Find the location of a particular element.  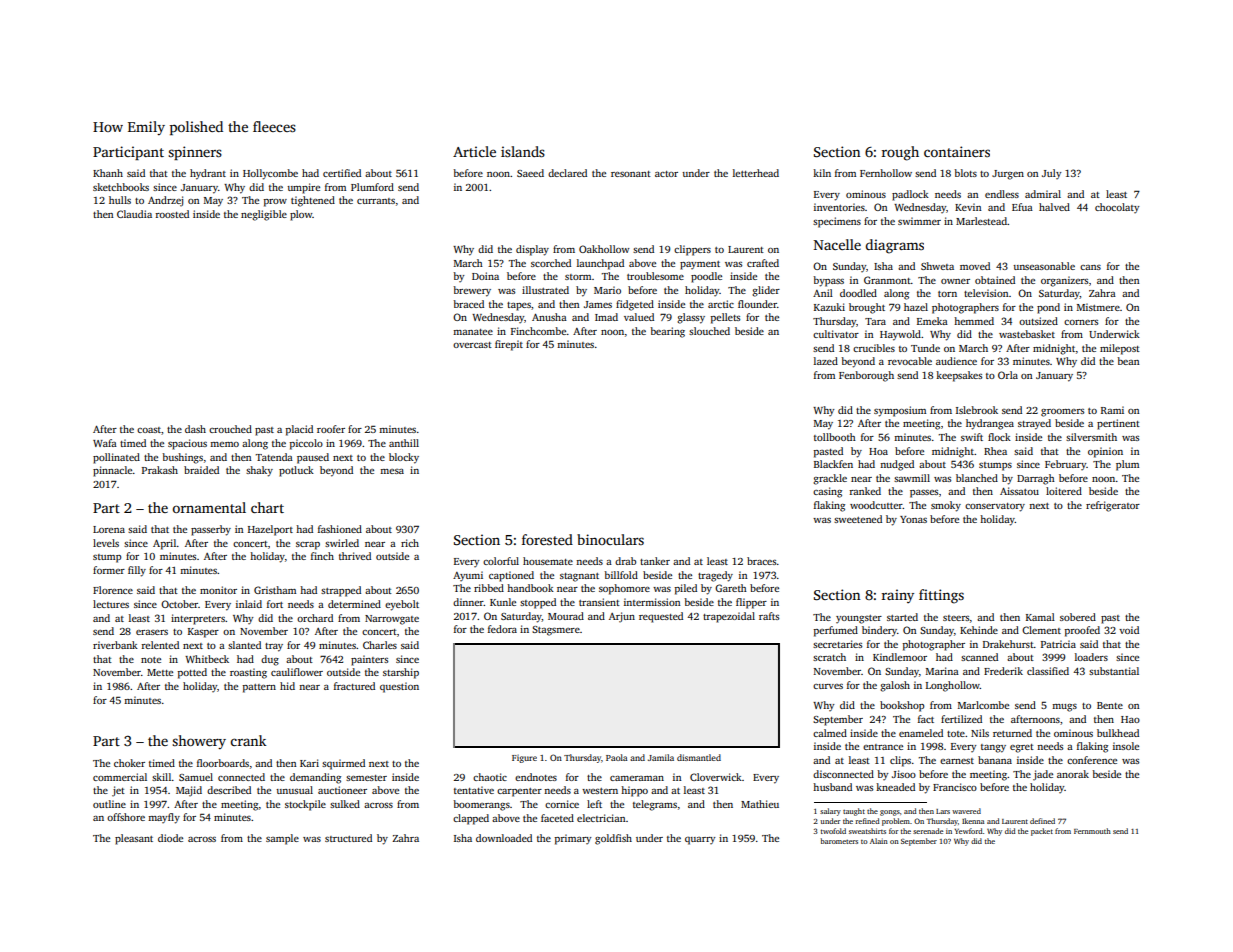

islands is located at coordinates (523, 151).
